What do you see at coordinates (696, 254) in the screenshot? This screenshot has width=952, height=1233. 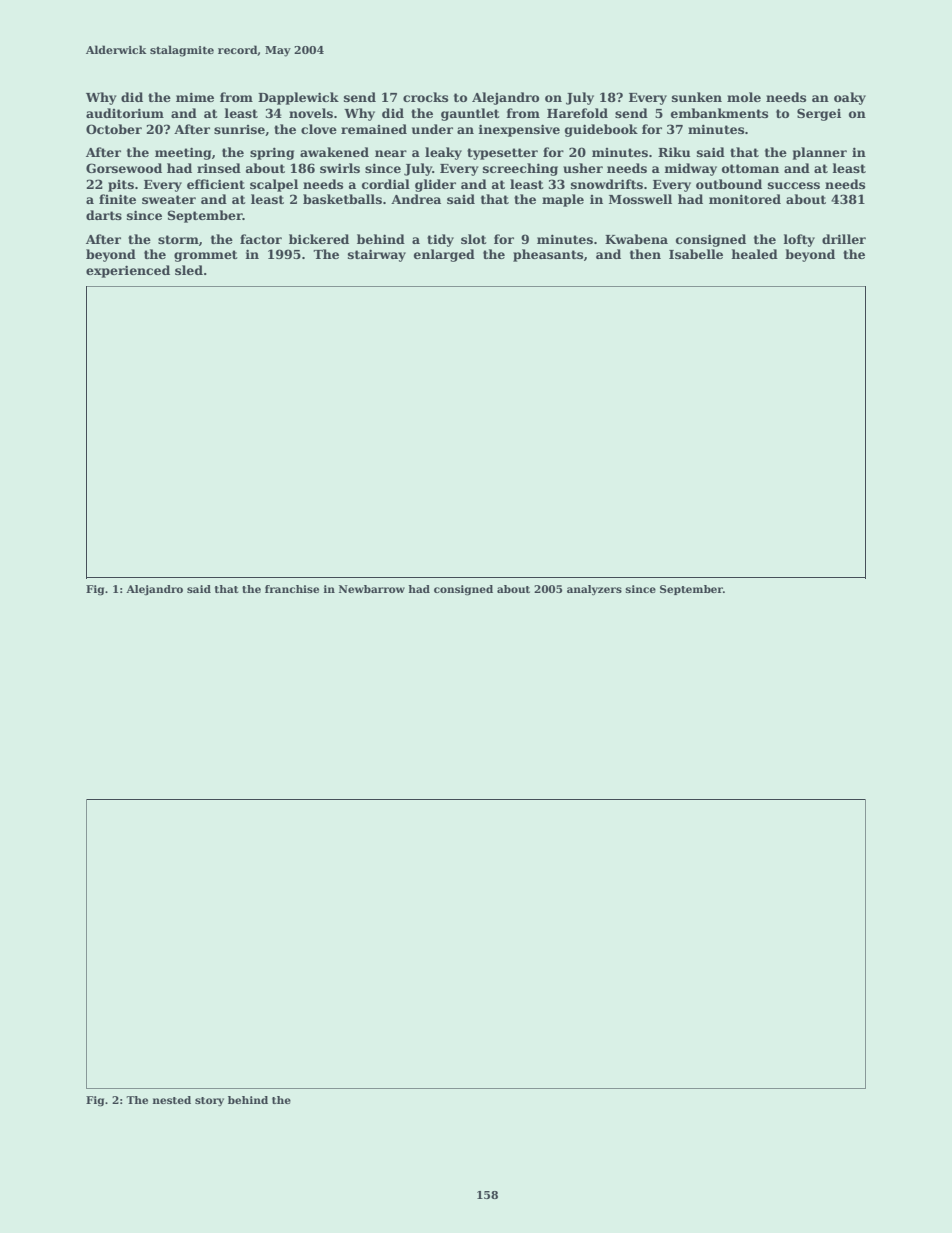 I see `Isabelle` at bounding box center [696, 254].
